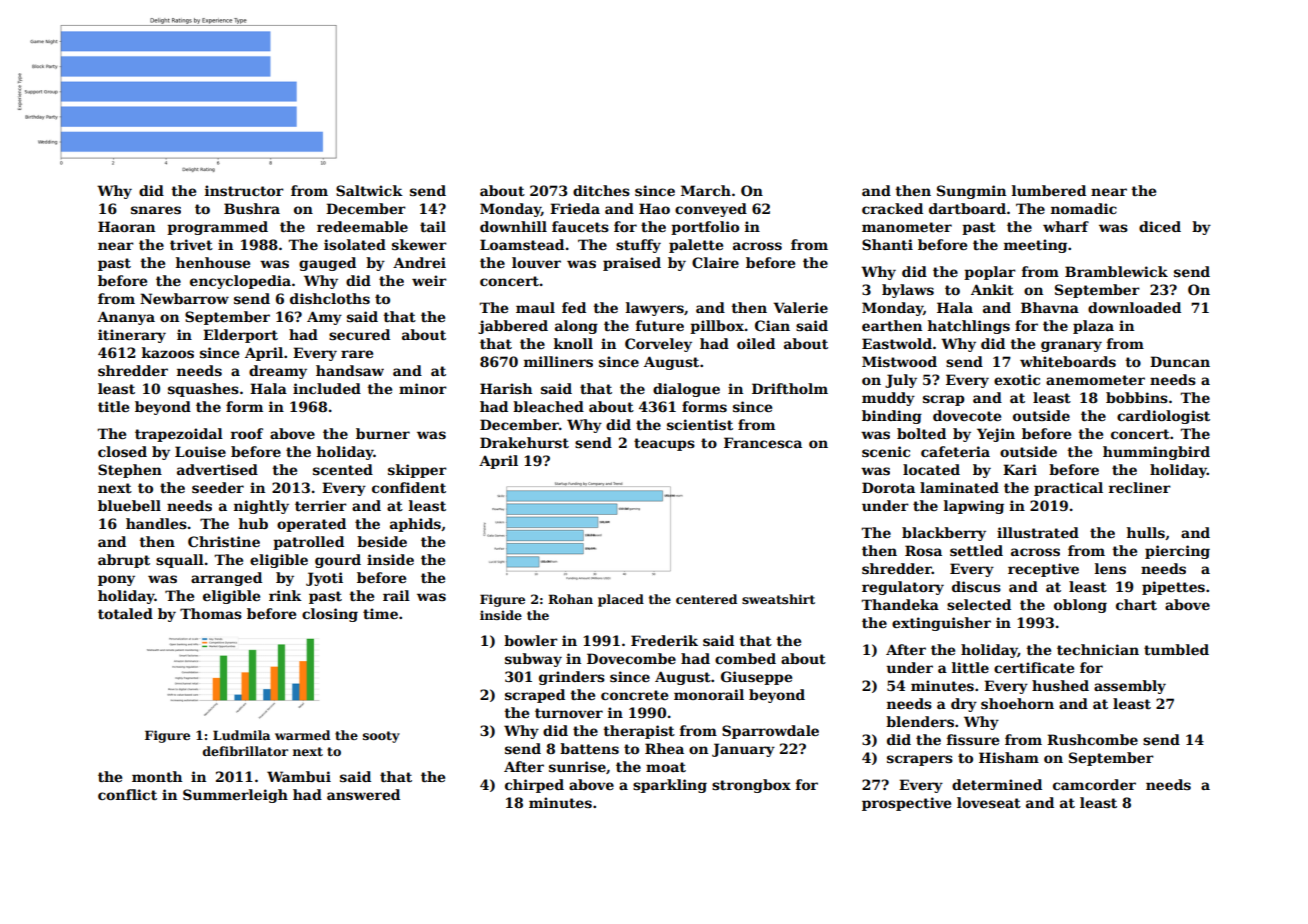 This screenshot has height=924, width=1308. What do you see at coordinates (244, 190) in the screenshot?
I see `instructor` at bounding box center [244, 190].
